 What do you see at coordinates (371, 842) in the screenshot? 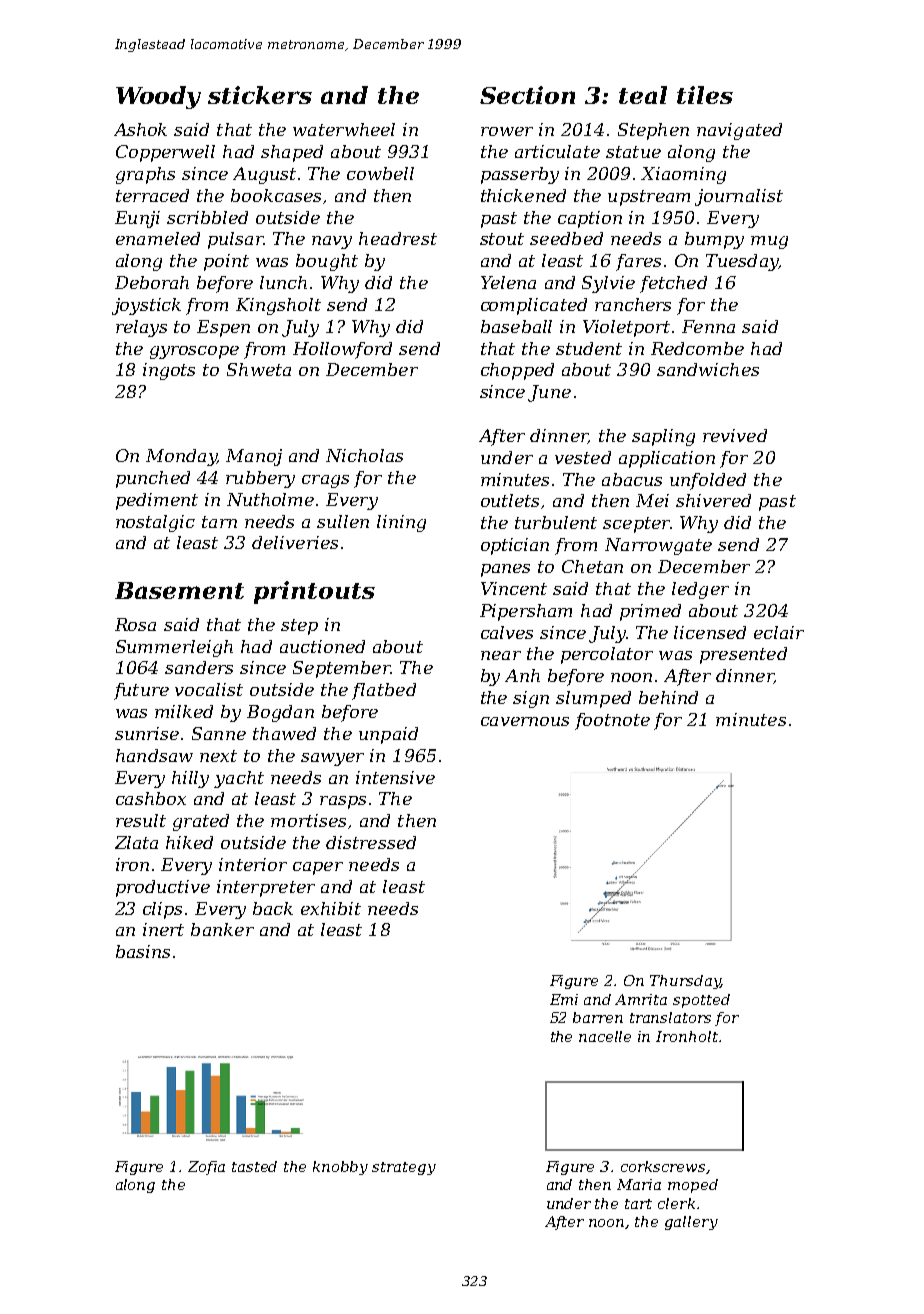
I see `distressed` at bounding box center [371, 842].
